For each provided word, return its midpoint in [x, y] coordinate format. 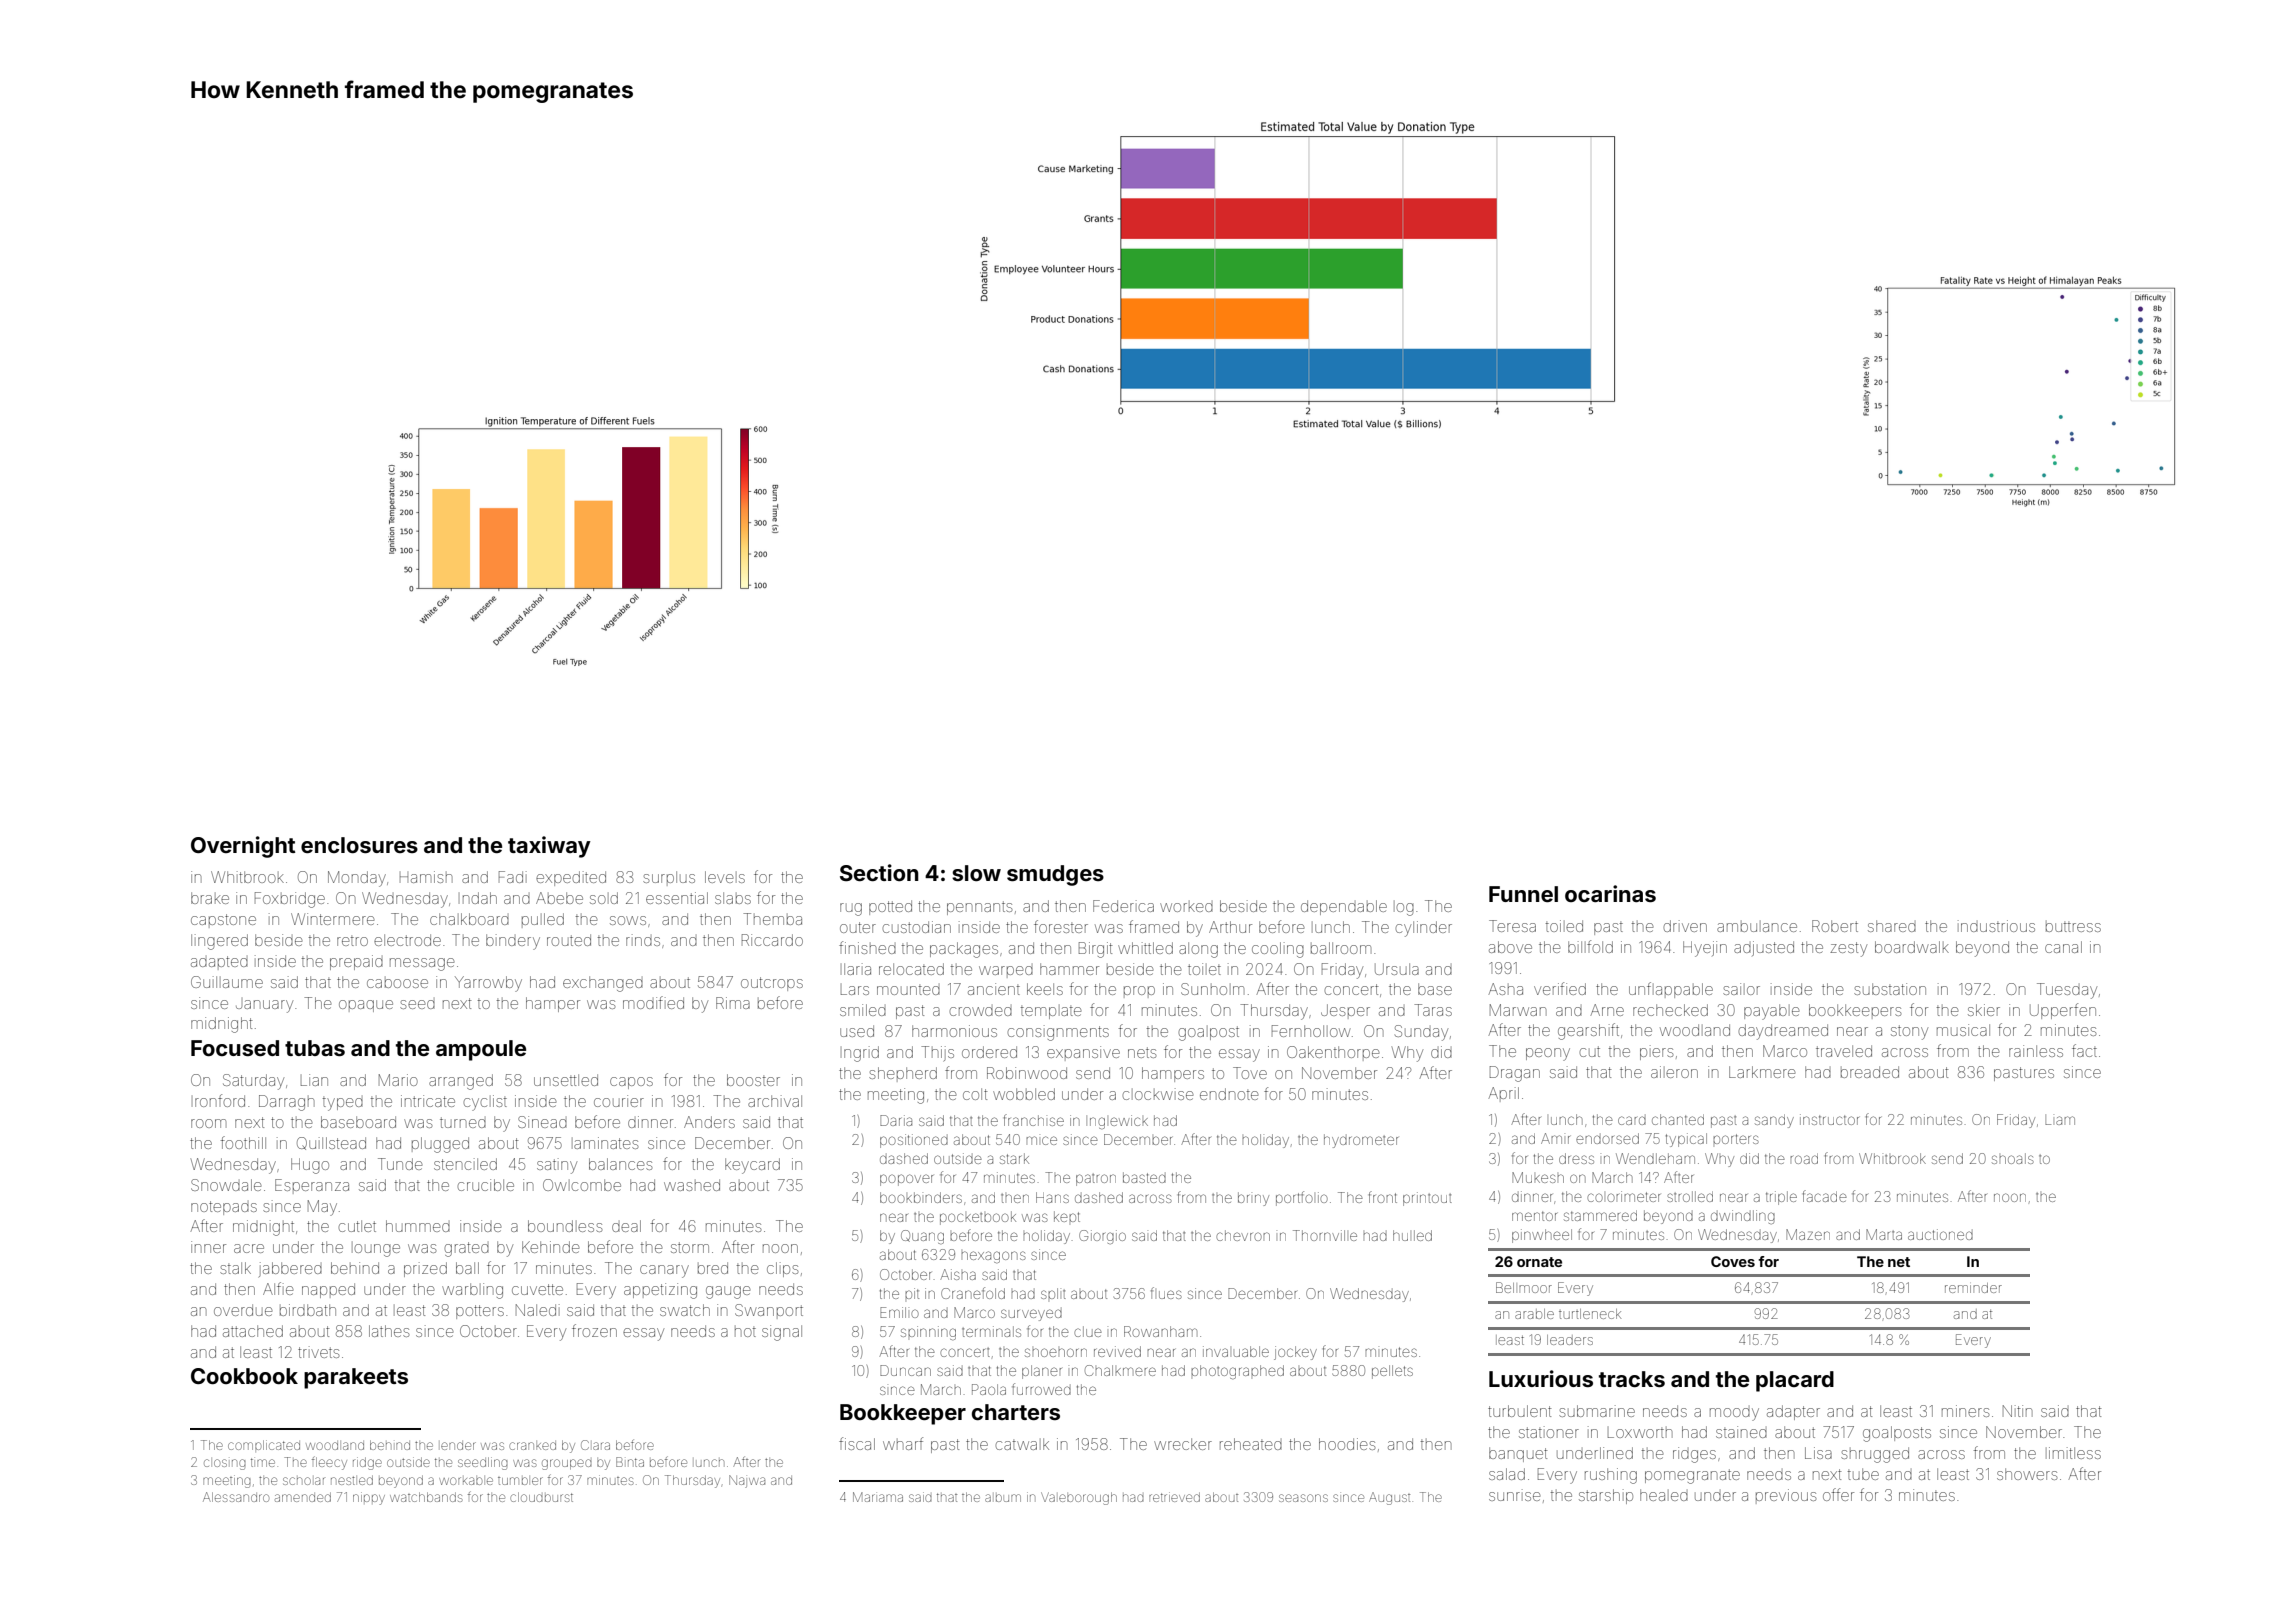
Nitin [2017, 1411]
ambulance [1757, 926]
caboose [397, 982]
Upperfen [2063, 1011]
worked [1186, 906]
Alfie [278, 1288]
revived [1117, 1351]
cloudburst [541, 1497]
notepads [224, 1208]
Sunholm [1212, 989]
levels [725, 877]
